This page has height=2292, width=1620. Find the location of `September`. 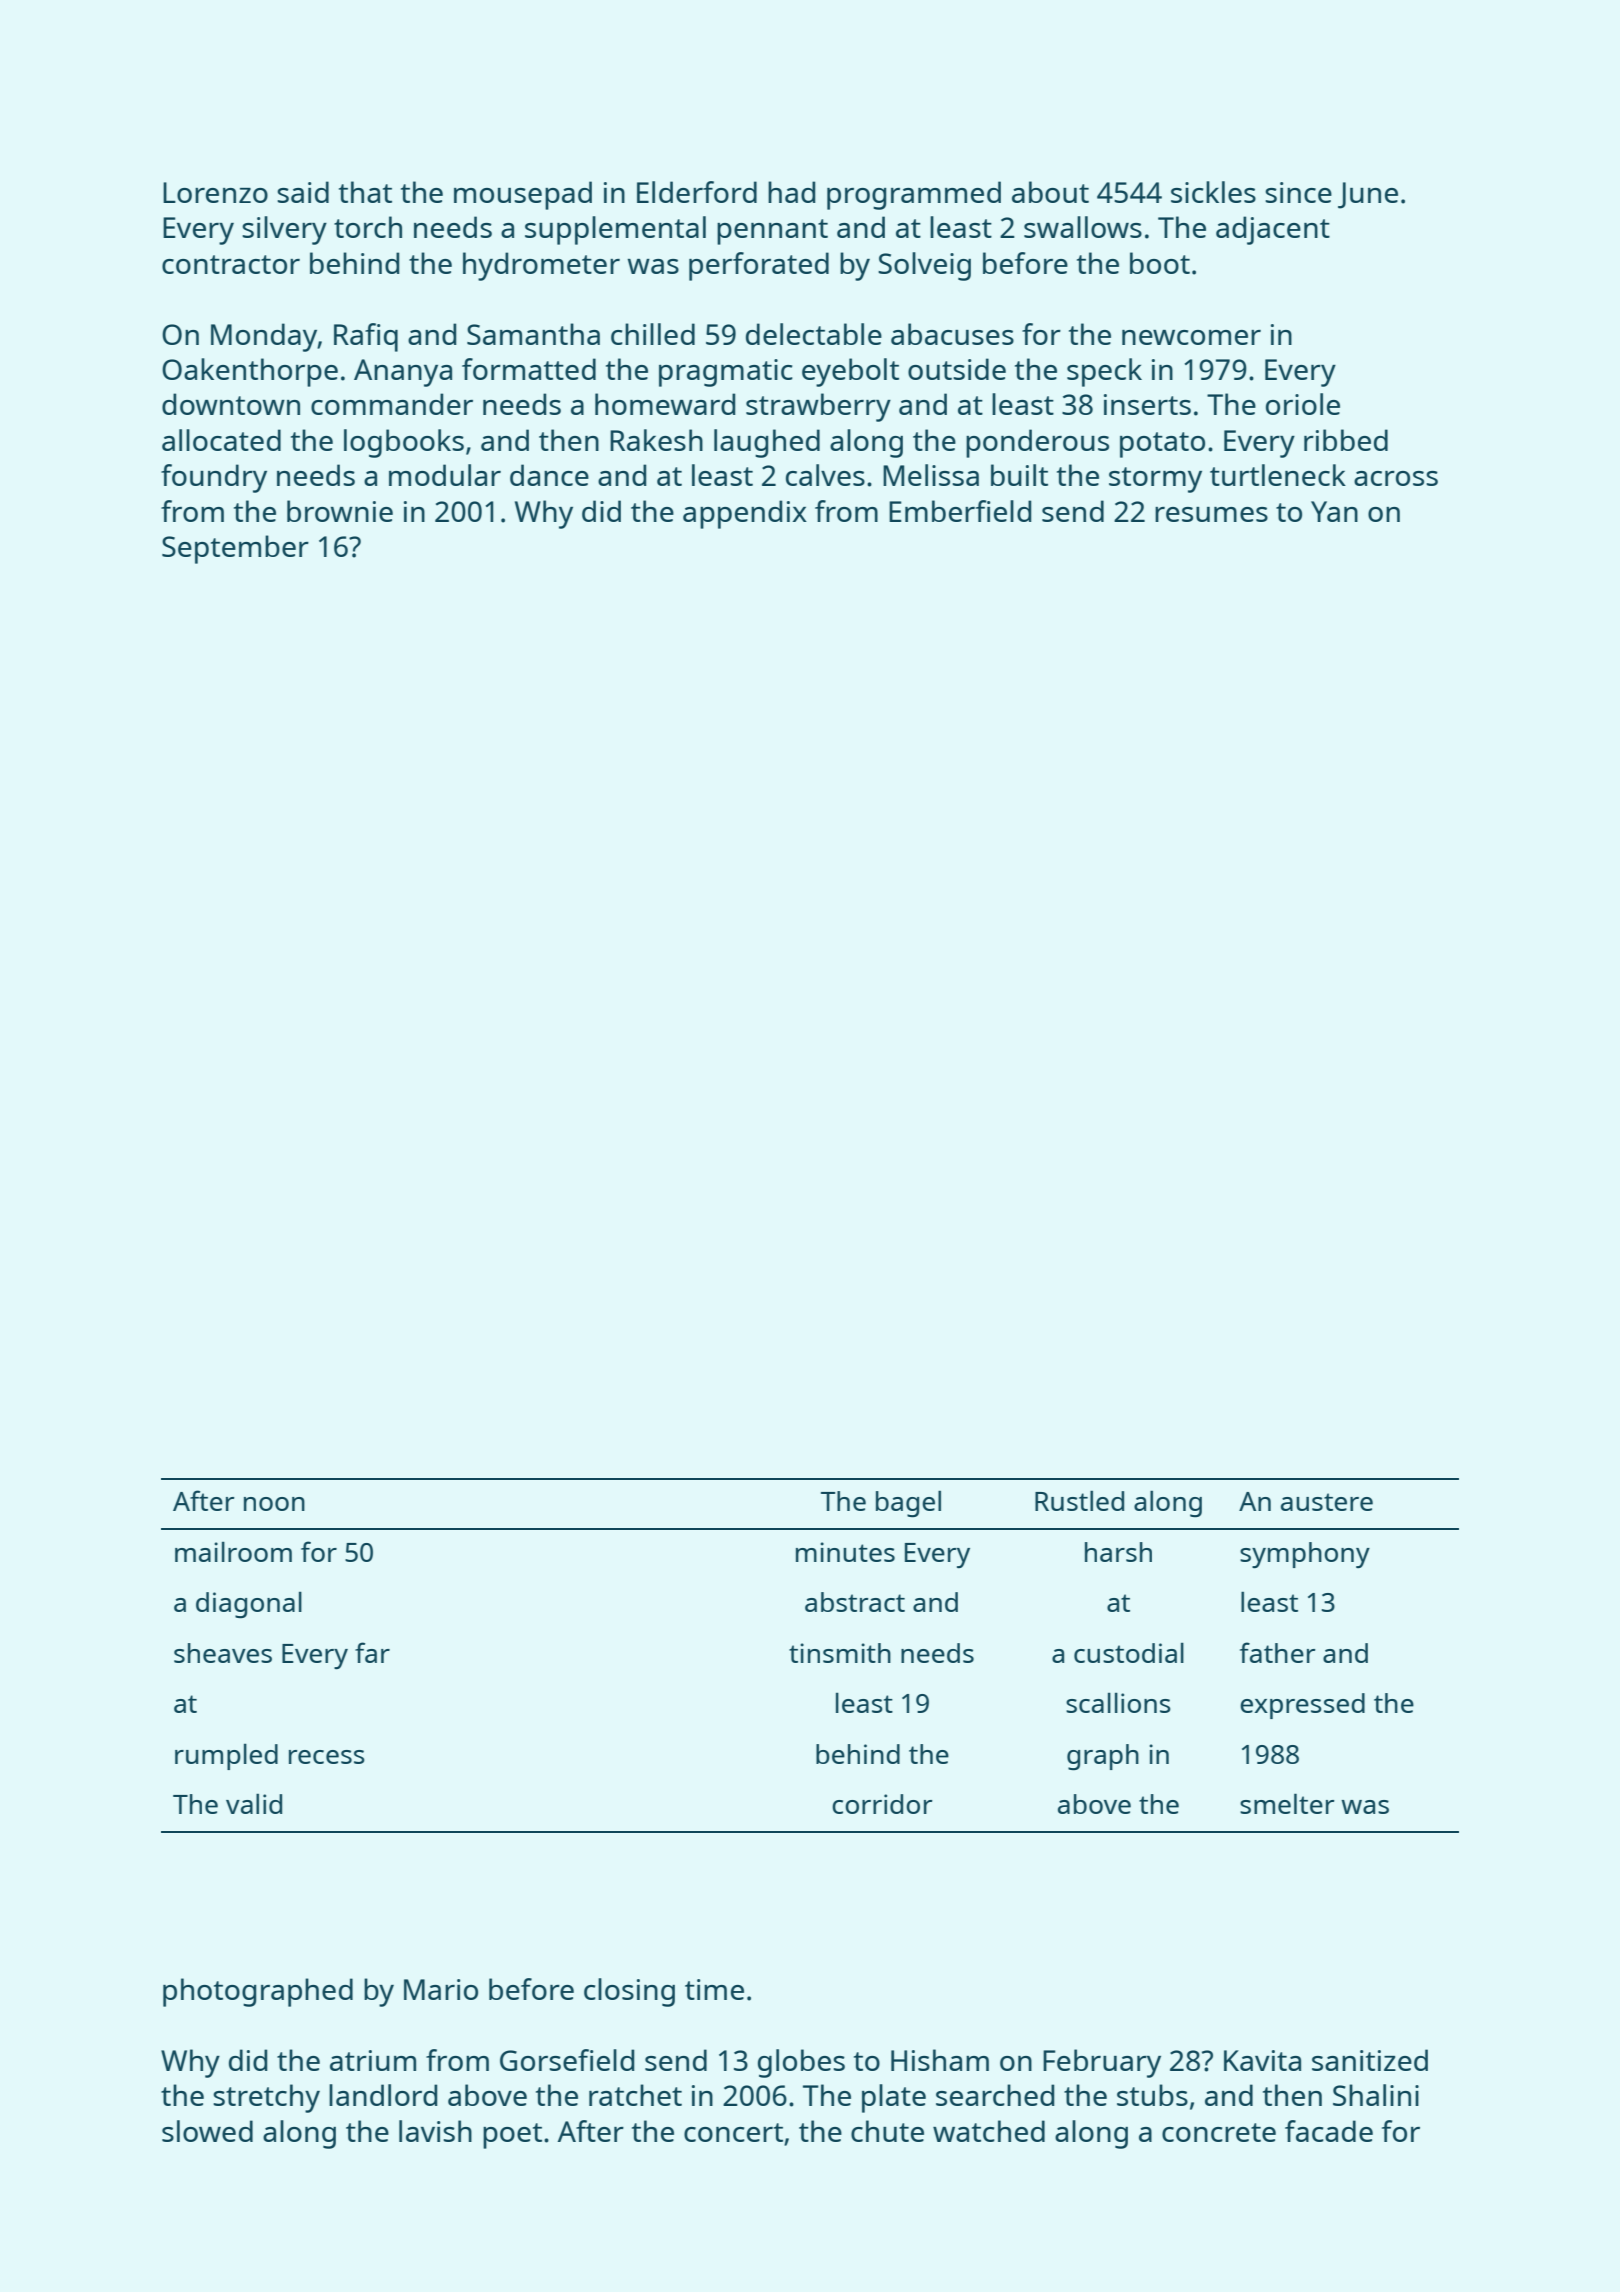

September is located at coordinates (235, 549).
